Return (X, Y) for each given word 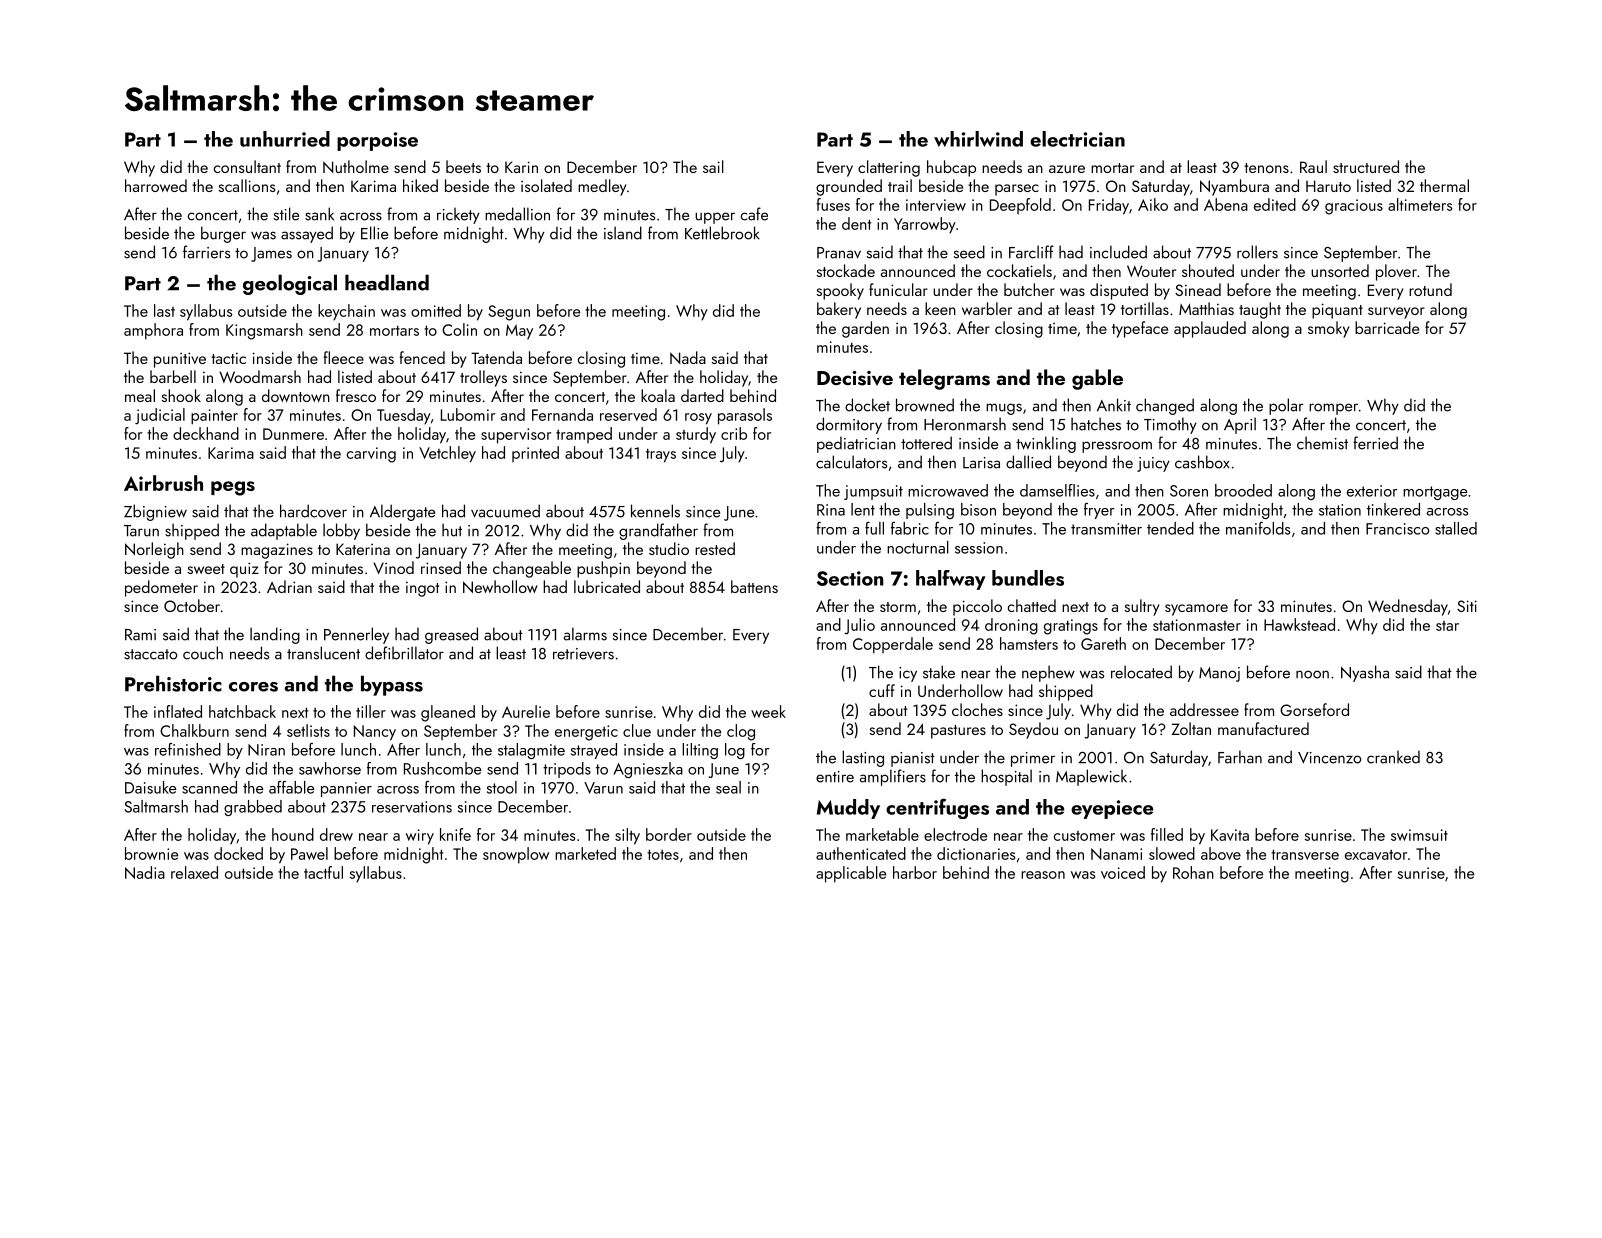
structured (1366, 166)
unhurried (285, 139)
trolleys (483, 378)
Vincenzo (1329, 758)
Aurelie (526, 711)
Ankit (1114, 405)
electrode (955, 834)
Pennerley (356, 635)
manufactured (1263, 728)
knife (455, 834)
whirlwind (978, 139)
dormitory (849, 425)
